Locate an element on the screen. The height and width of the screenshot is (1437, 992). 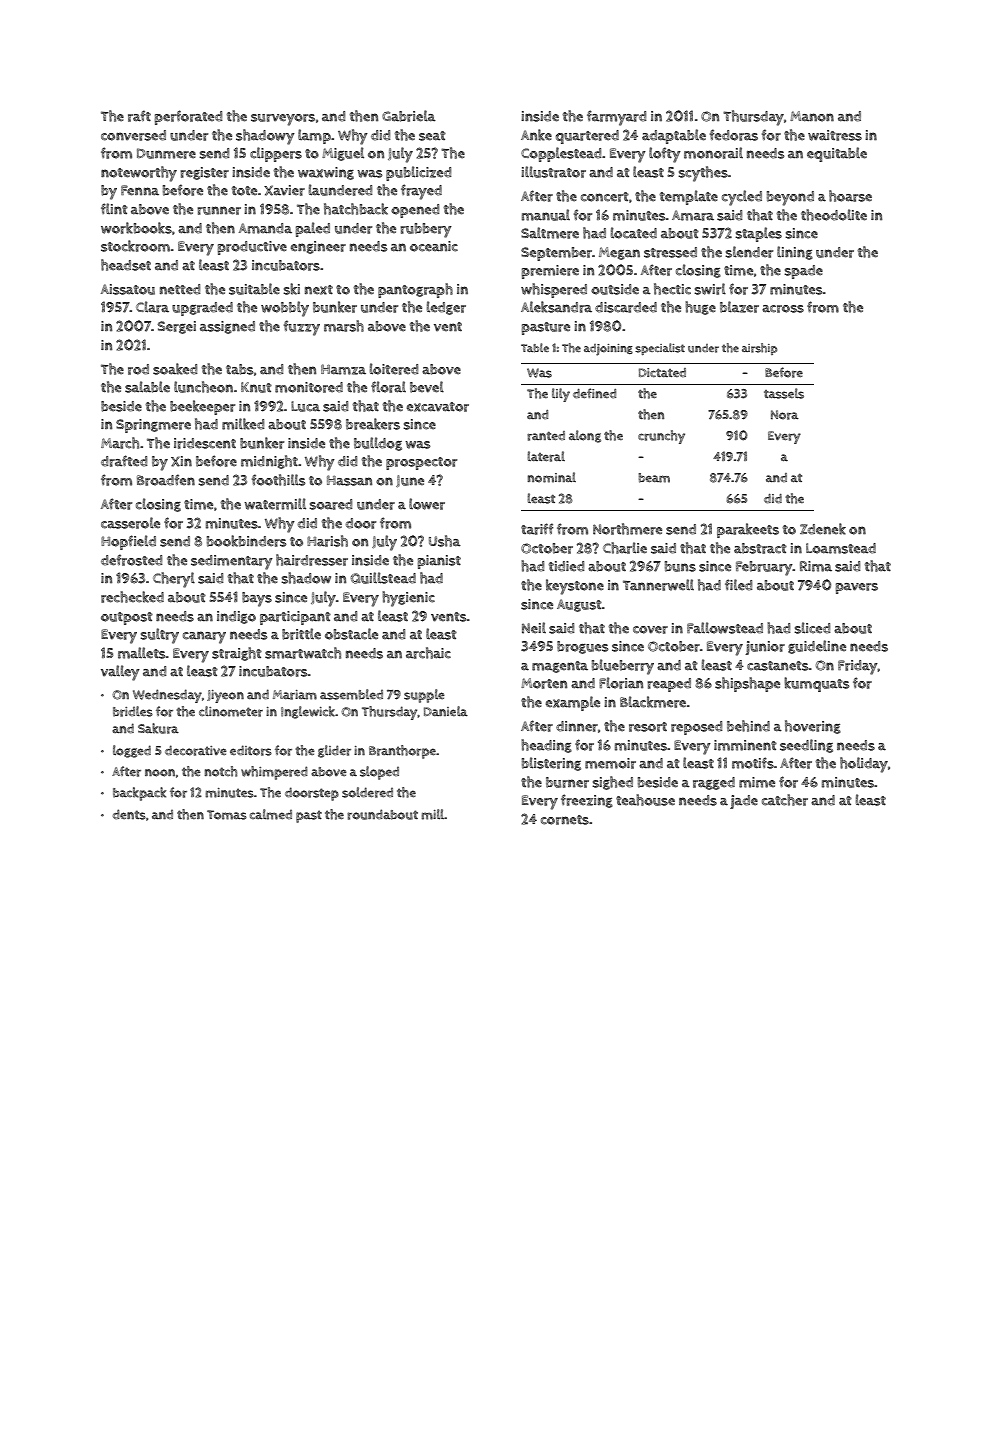
Sakura is located at coordinates (158, 728).
